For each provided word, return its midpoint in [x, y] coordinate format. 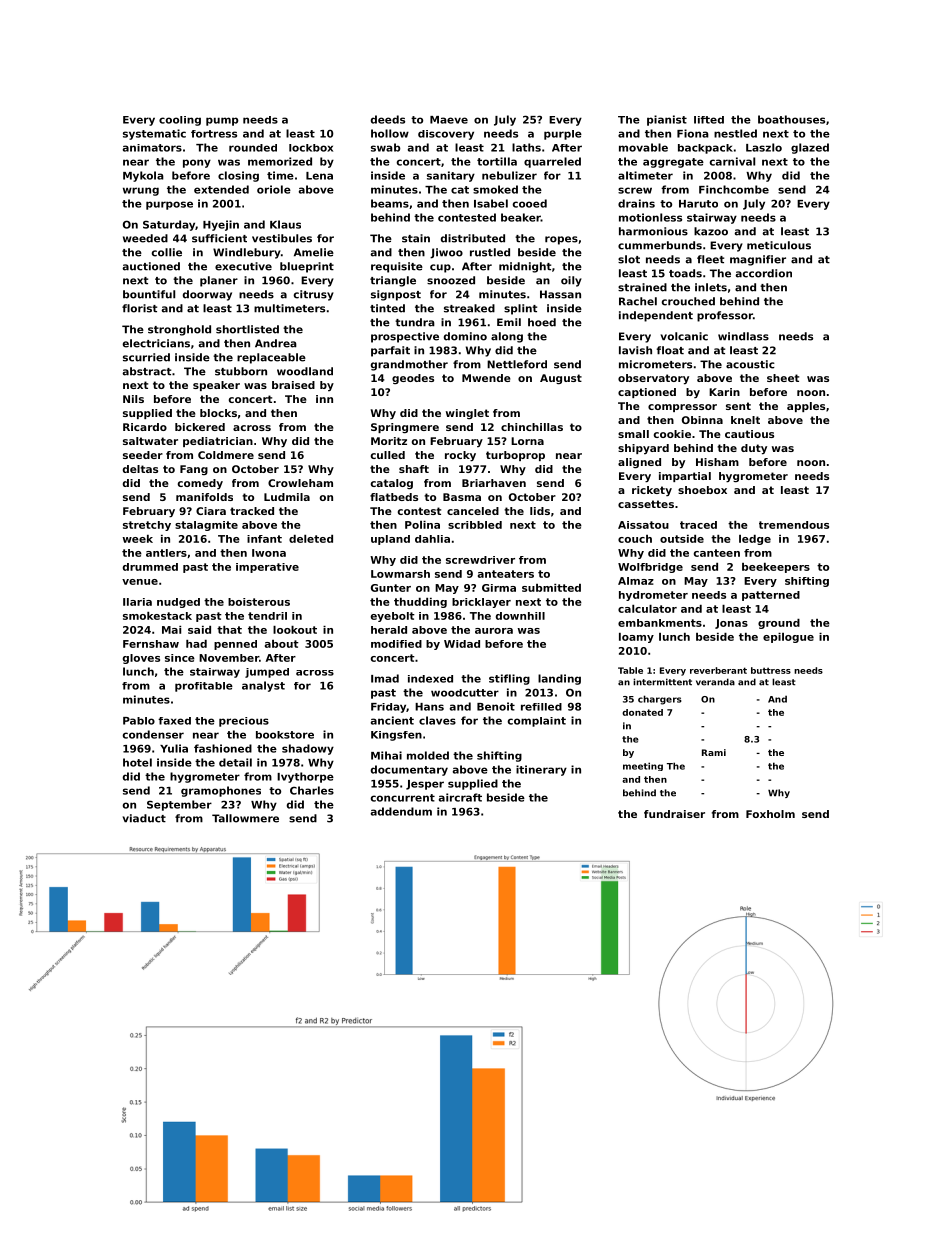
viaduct [144, 818]
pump [222, 121]
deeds [388, 119]
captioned [647, 393]
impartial [685, 477]
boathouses [791, 119]
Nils [133, 399]
